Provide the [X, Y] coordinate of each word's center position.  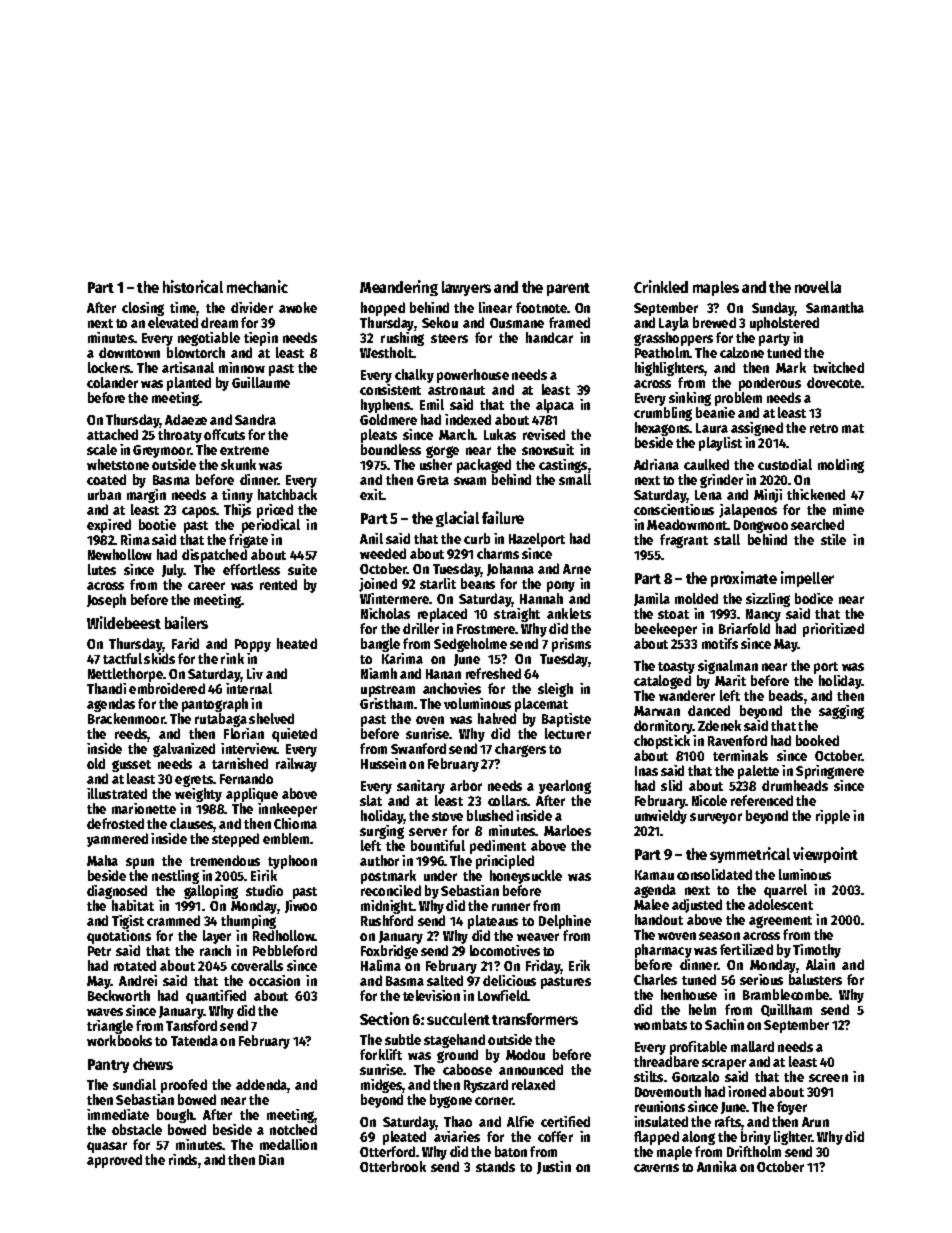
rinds [183, 1159]
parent [568, 289]
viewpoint [825, 855]
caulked [706, 464]
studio [264, 890]
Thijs [237, 511]
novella [818, 287]
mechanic [257, 286]
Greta [433, 480]
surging [382, 832]
